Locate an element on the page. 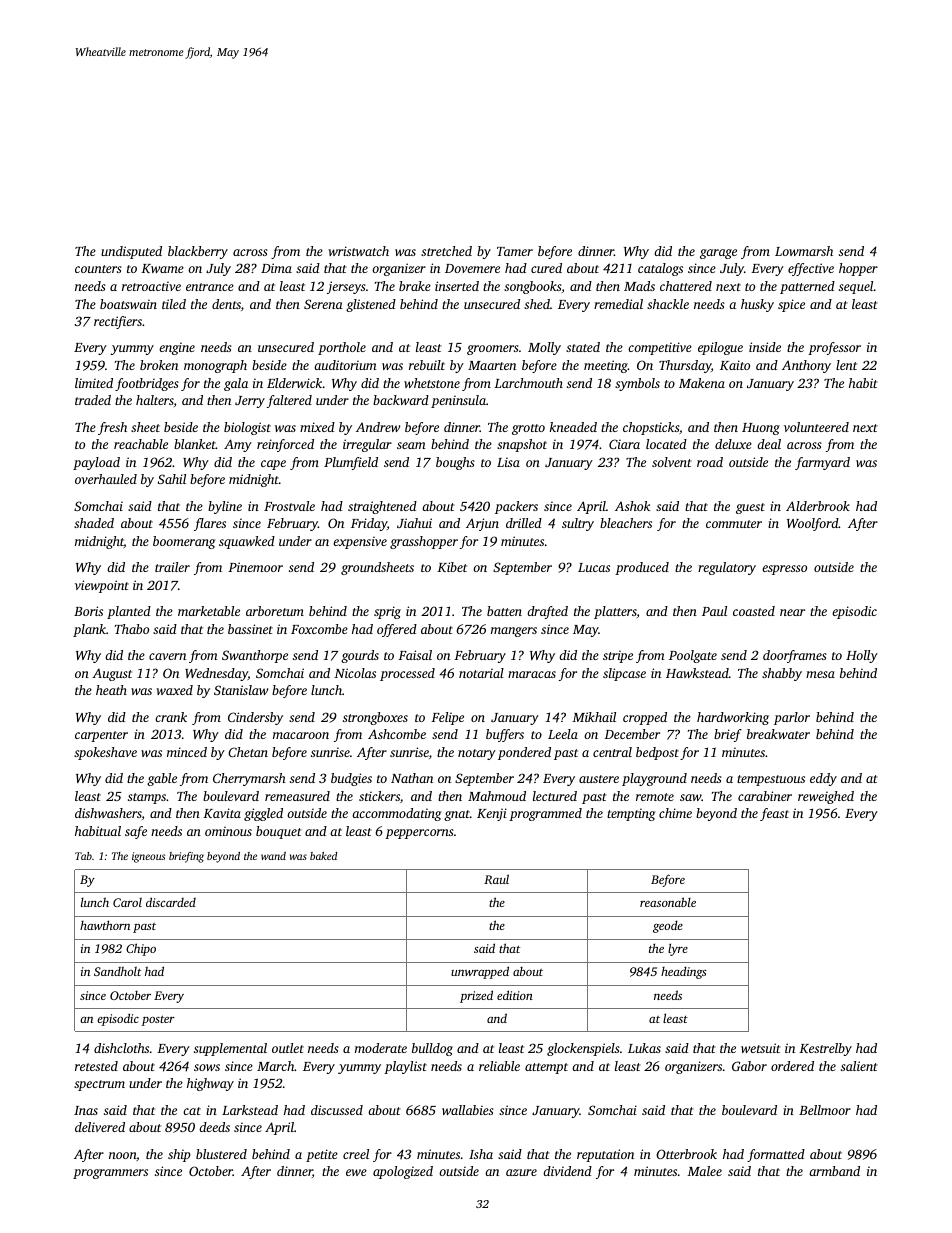  stretched is located at coordinates (446, 251).
